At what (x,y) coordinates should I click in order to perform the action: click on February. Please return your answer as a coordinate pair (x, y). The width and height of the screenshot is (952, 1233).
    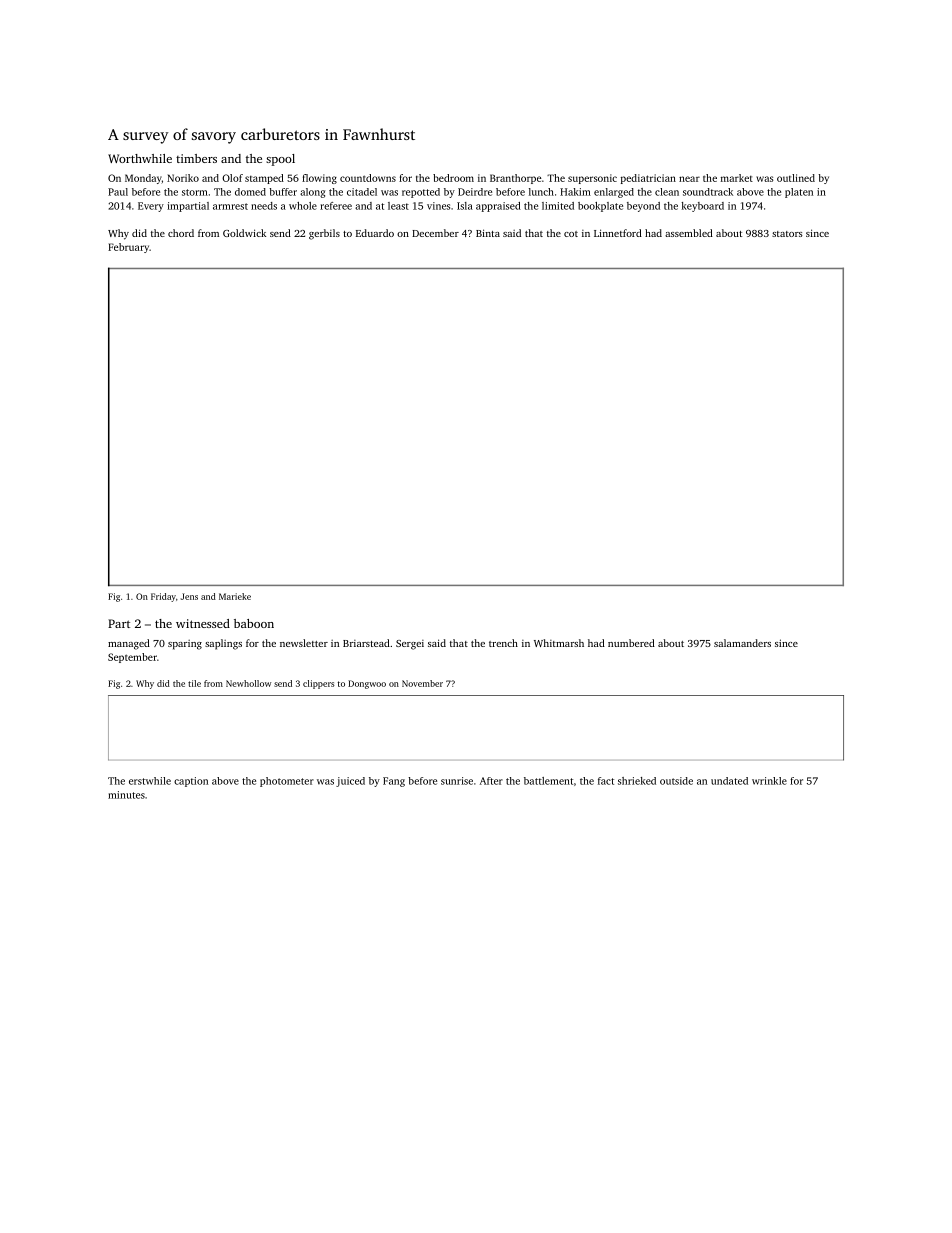
    Looking at the image, I should click on (128, 248).
